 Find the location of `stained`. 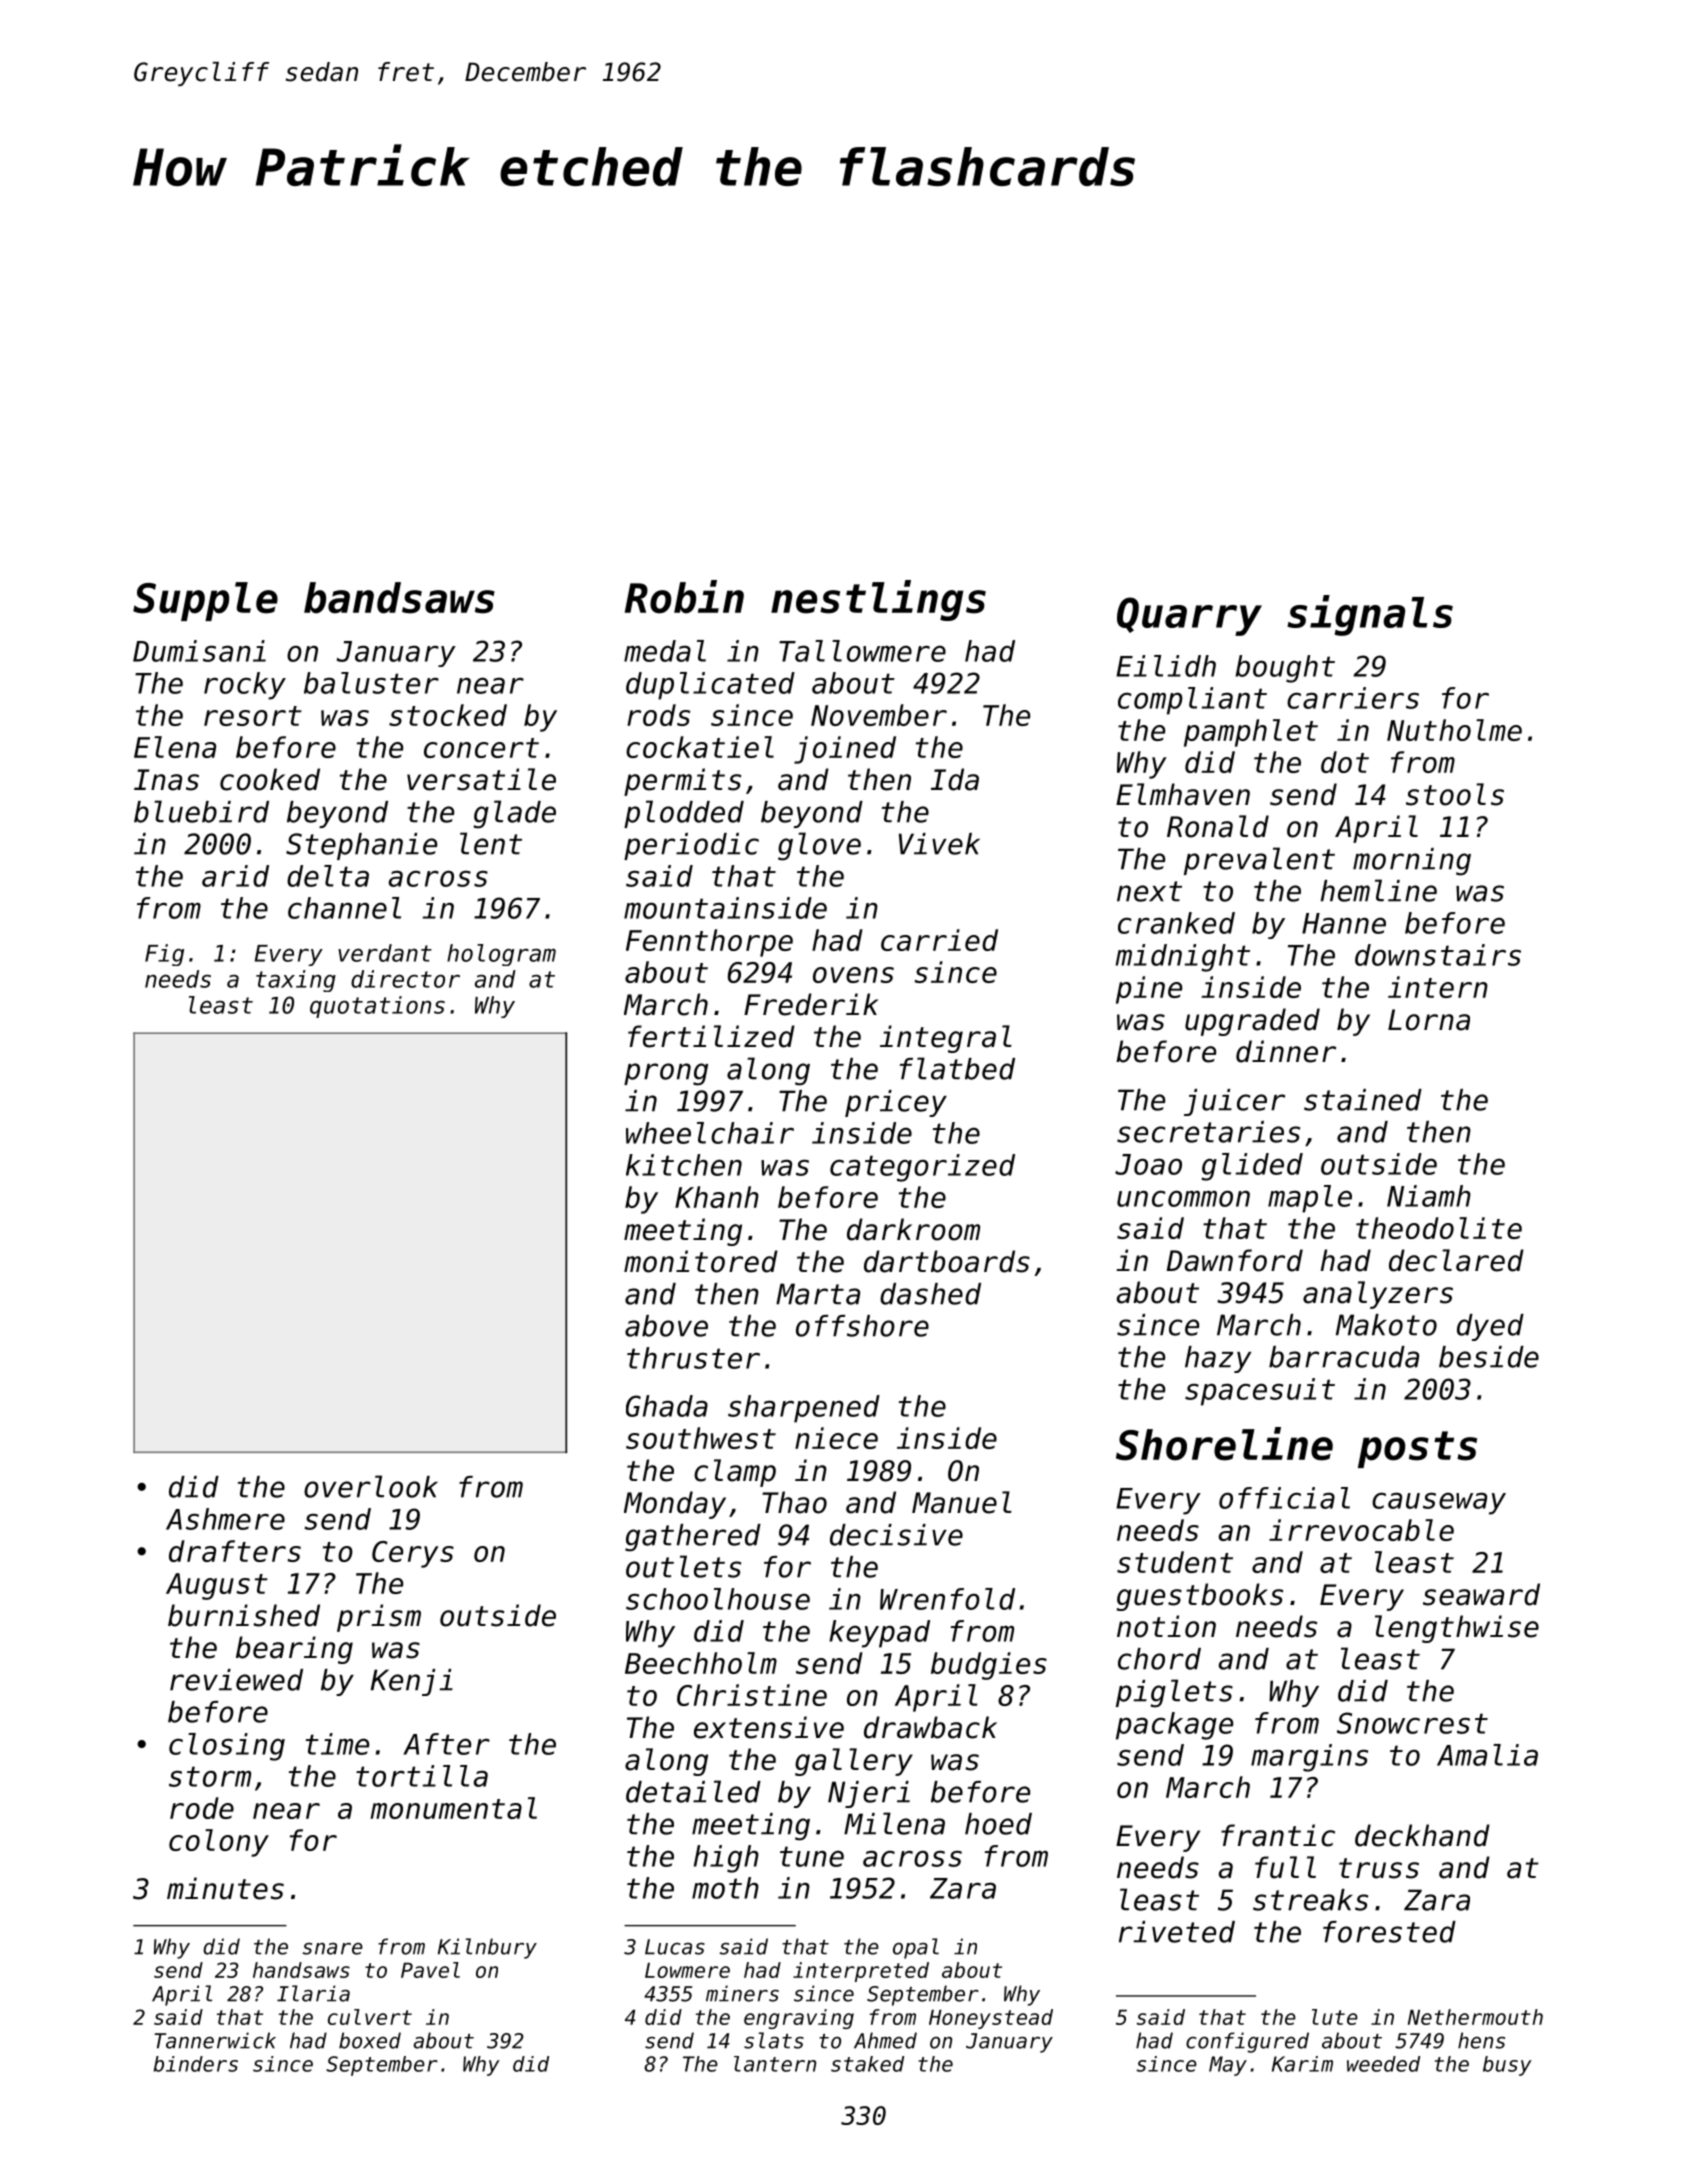

stained is located at coordinates (1363, 1100).
